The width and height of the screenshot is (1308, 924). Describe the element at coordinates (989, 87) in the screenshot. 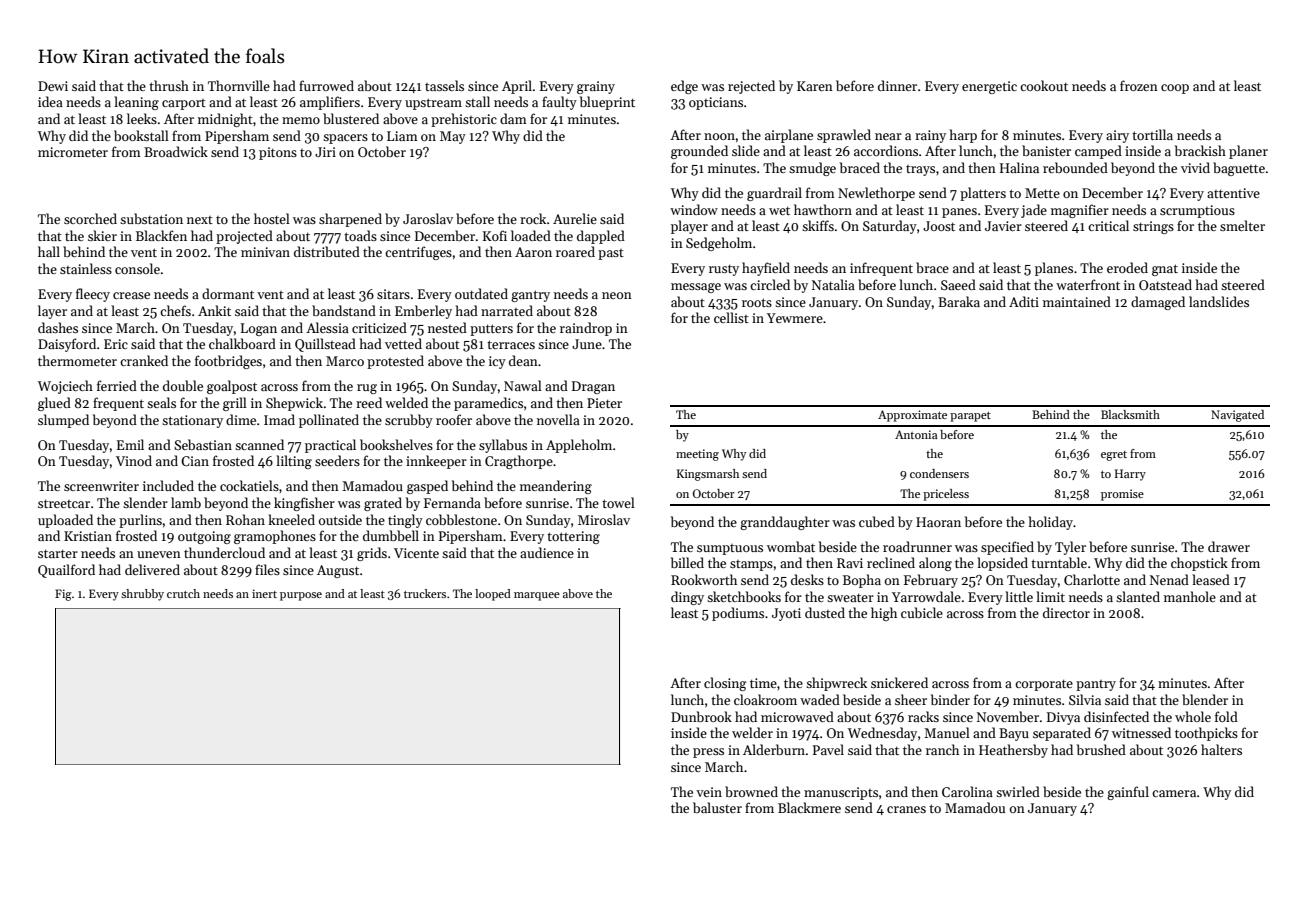

I see `energetic` at that location.
